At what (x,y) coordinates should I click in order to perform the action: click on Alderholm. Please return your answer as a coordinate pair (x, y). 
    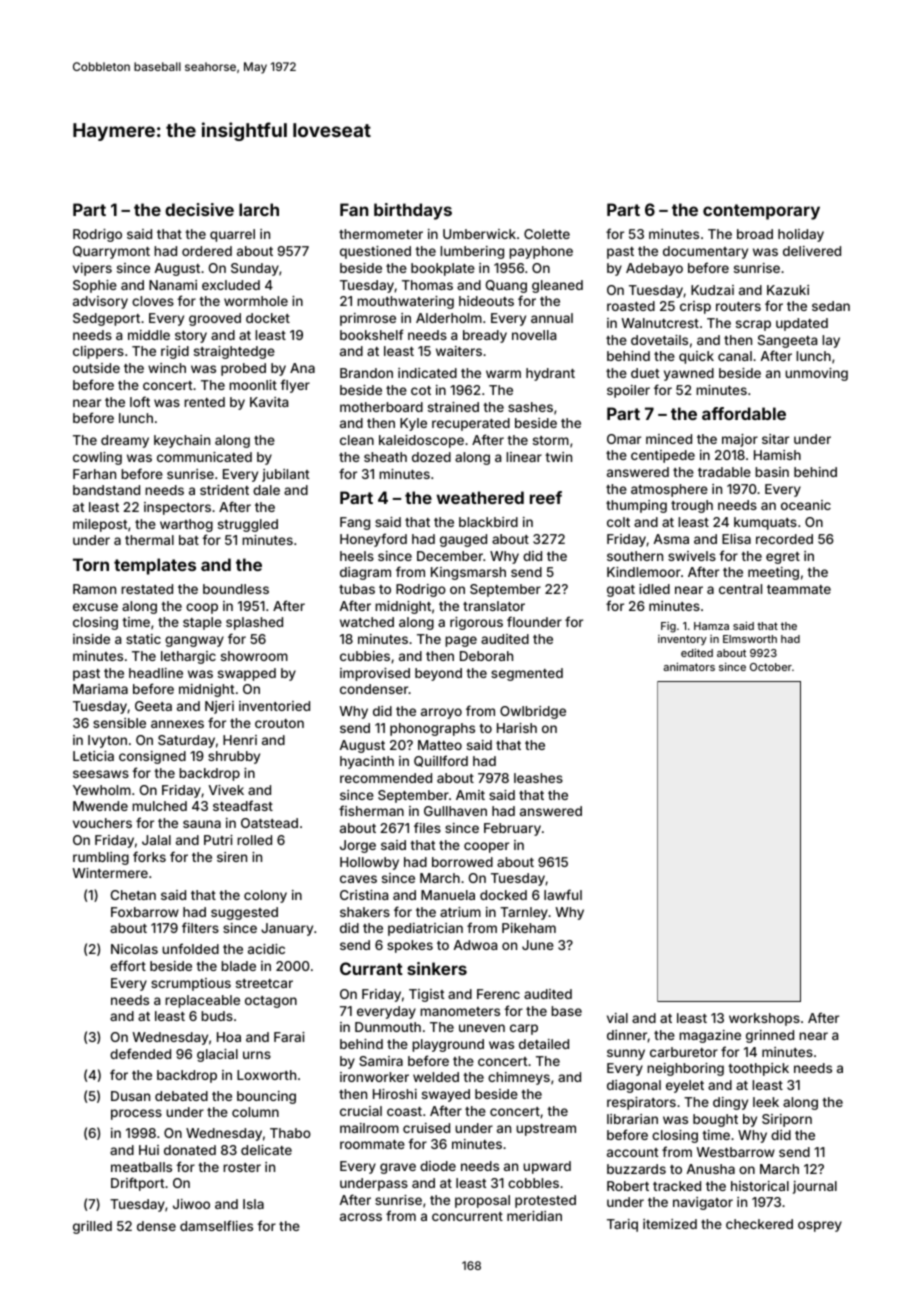
    Looking at the image, I should click on (449, 318).
